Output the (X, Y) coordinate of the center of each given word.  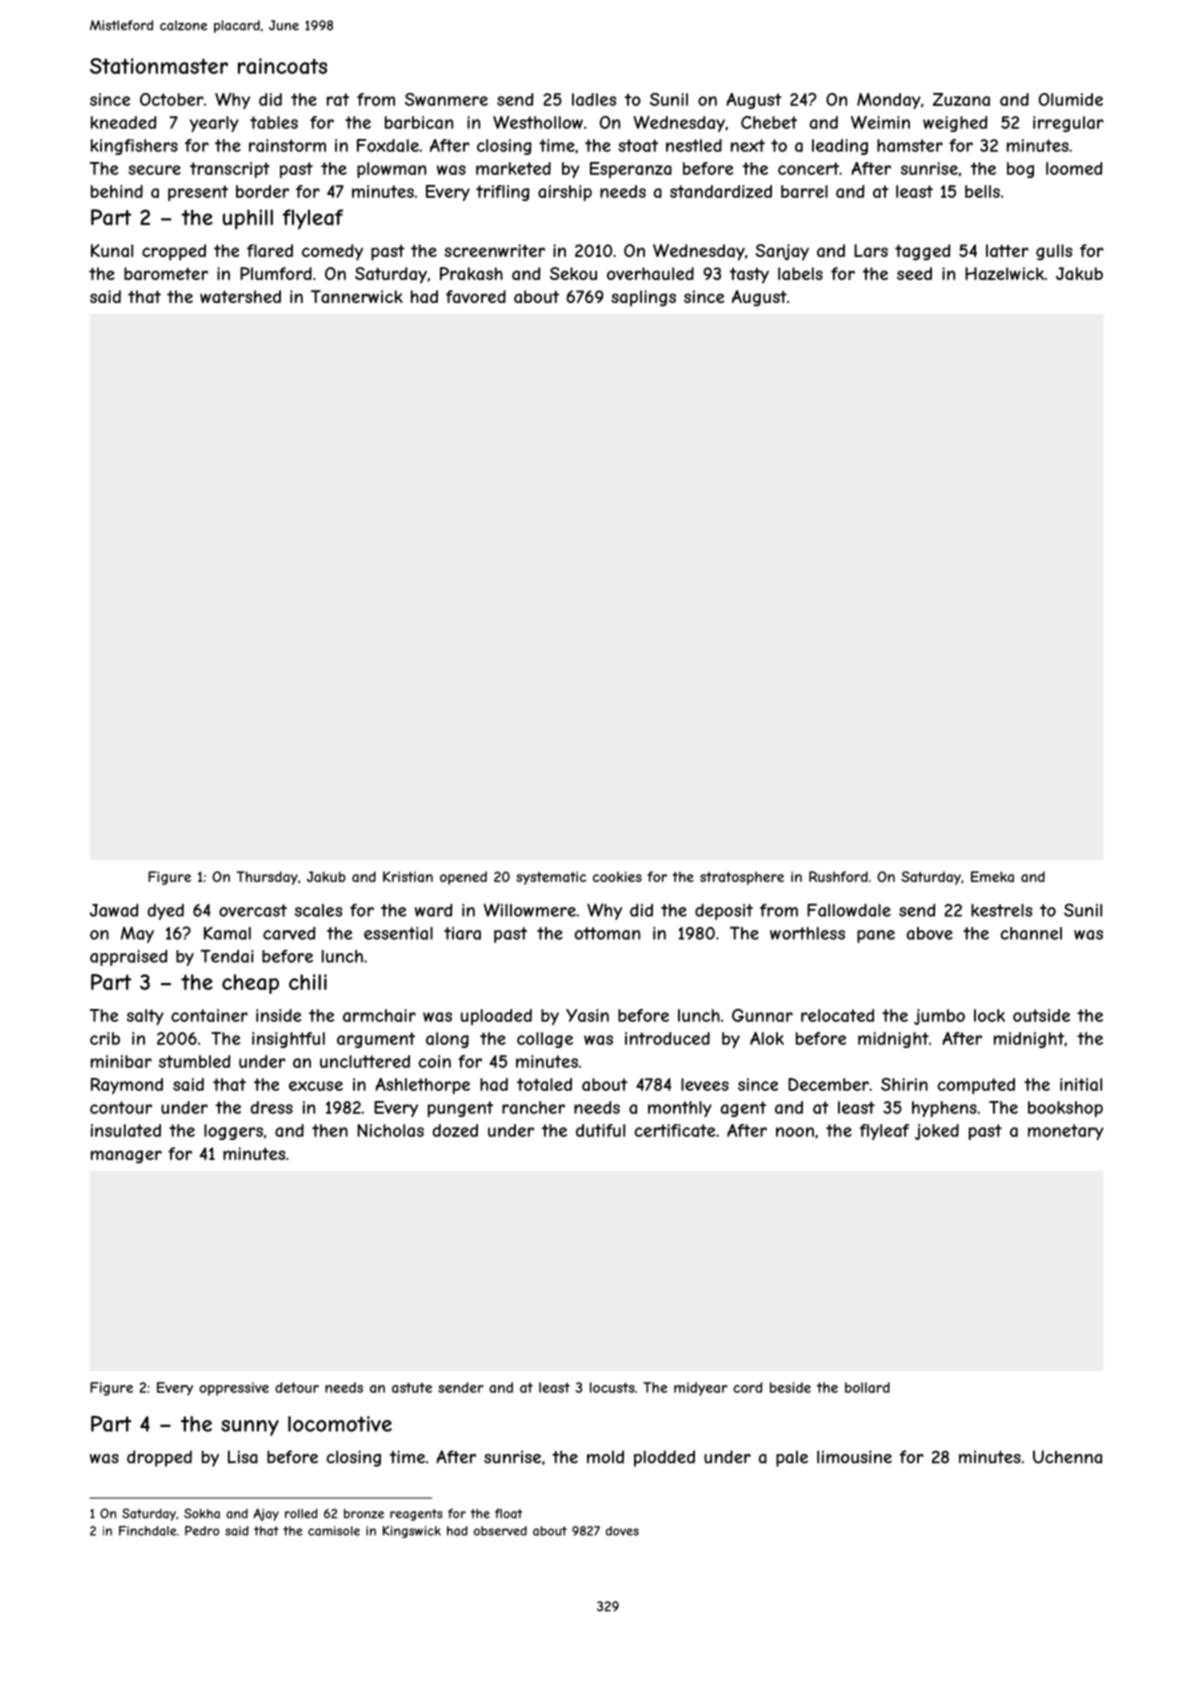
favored (476, 296)
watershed (240, 296)
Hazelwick (1004, 273)
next (748, 145)
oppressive (234, 1389)
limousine (854, 1457)
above (929, 933)
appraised (128, 958)
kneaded (124, 122)
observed (500, 1531)
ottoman (607, 933)
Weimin (880, 122)
